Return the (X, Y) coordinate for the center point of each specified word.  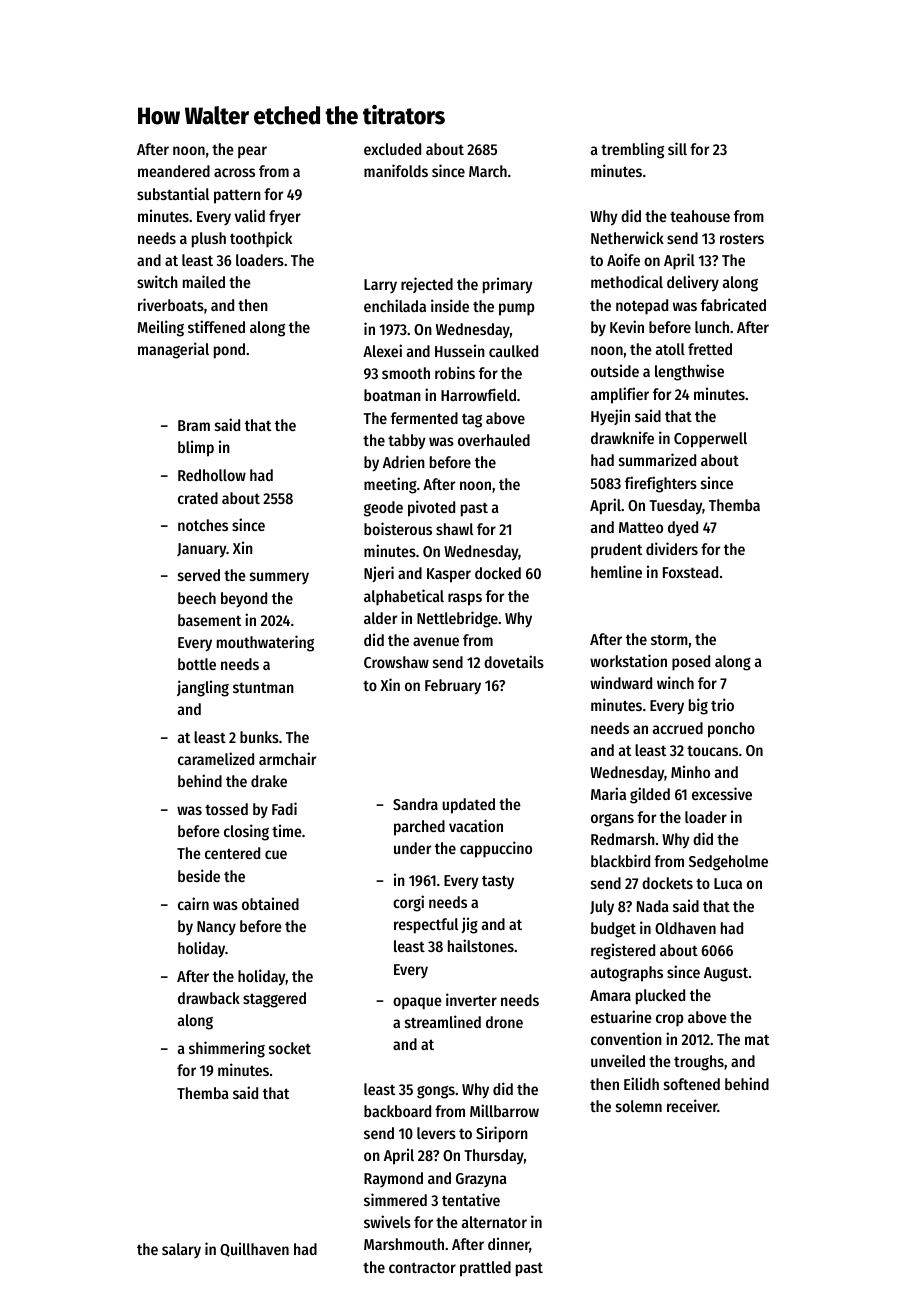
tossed (226, 809)
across (234, 172)
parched (419, 828)
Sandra (415, 804)
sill (677, 148)
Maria (608, 793)
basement (209, 620)
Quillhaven (254, 1249)
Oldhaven (685, 928)
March (488, 171)
